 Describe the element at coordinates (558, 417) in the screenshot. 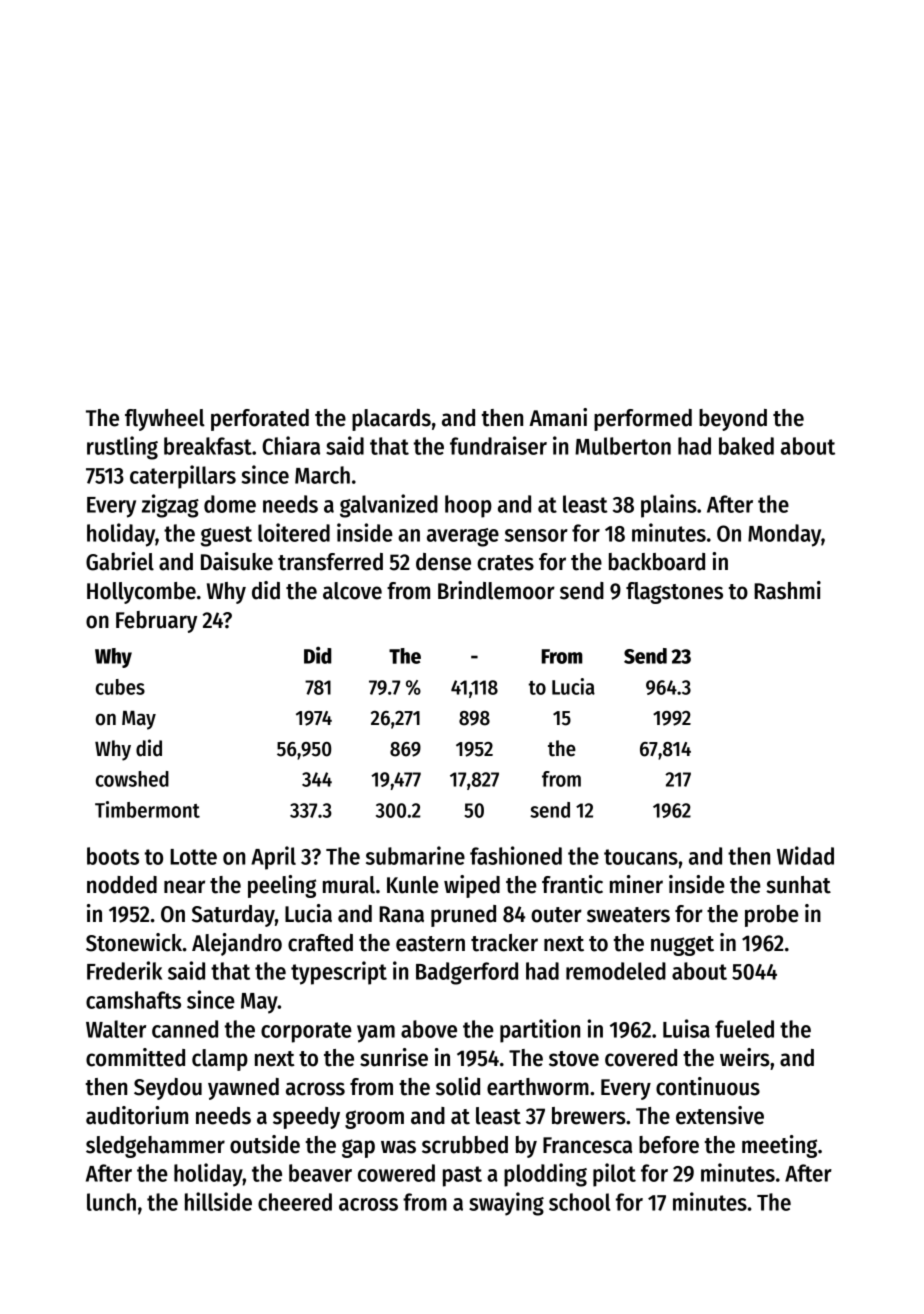

I see `Amani` at that location.
